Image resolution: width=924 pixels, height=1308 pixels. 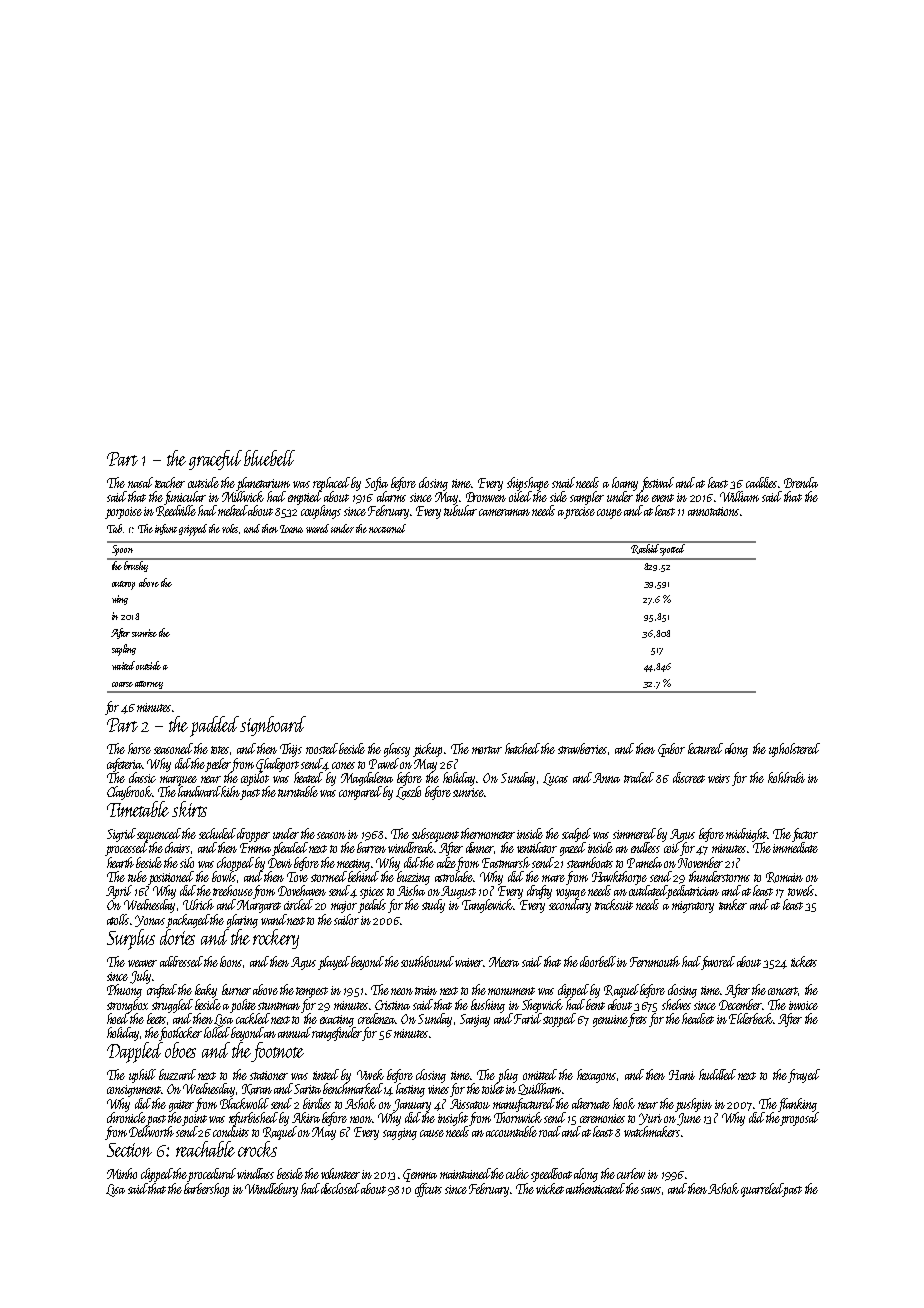 What do you see at coordinates (397, 750) in the screenshot?
I see `glassy` at bounding box center [397, 750].
